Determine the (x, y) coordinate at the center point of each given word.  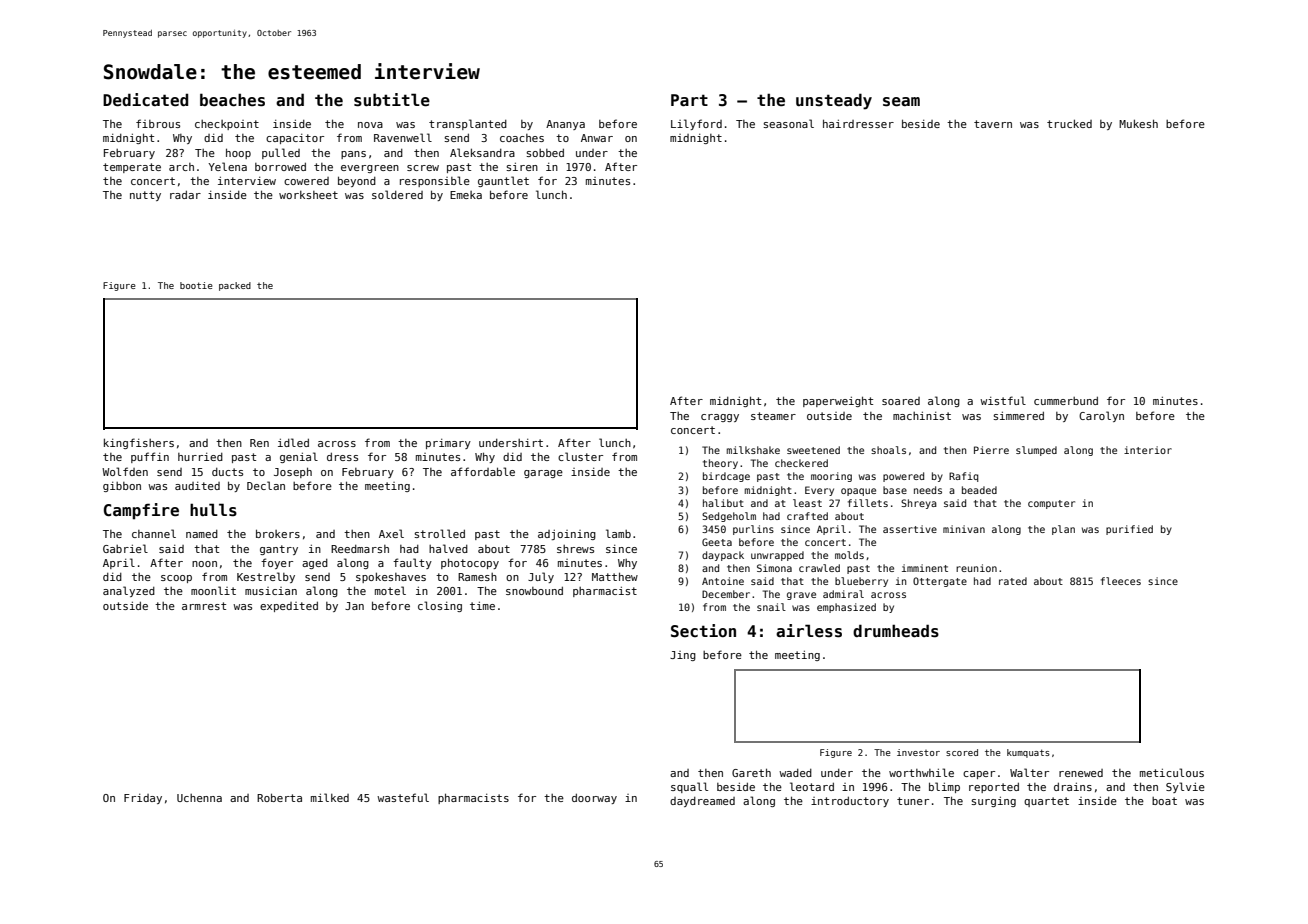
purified (1129, 530)
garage (543, 474)
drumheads (896, 631)
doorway (594, 799)
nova (370, 125)
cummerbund (1066, 401)
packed (235, 286)
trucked (1069, 123)
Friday (143, 799)
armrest (204, 606)
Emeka (466, 195)
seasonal (788, 123)
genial (299, 457)
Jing (683, 656)
